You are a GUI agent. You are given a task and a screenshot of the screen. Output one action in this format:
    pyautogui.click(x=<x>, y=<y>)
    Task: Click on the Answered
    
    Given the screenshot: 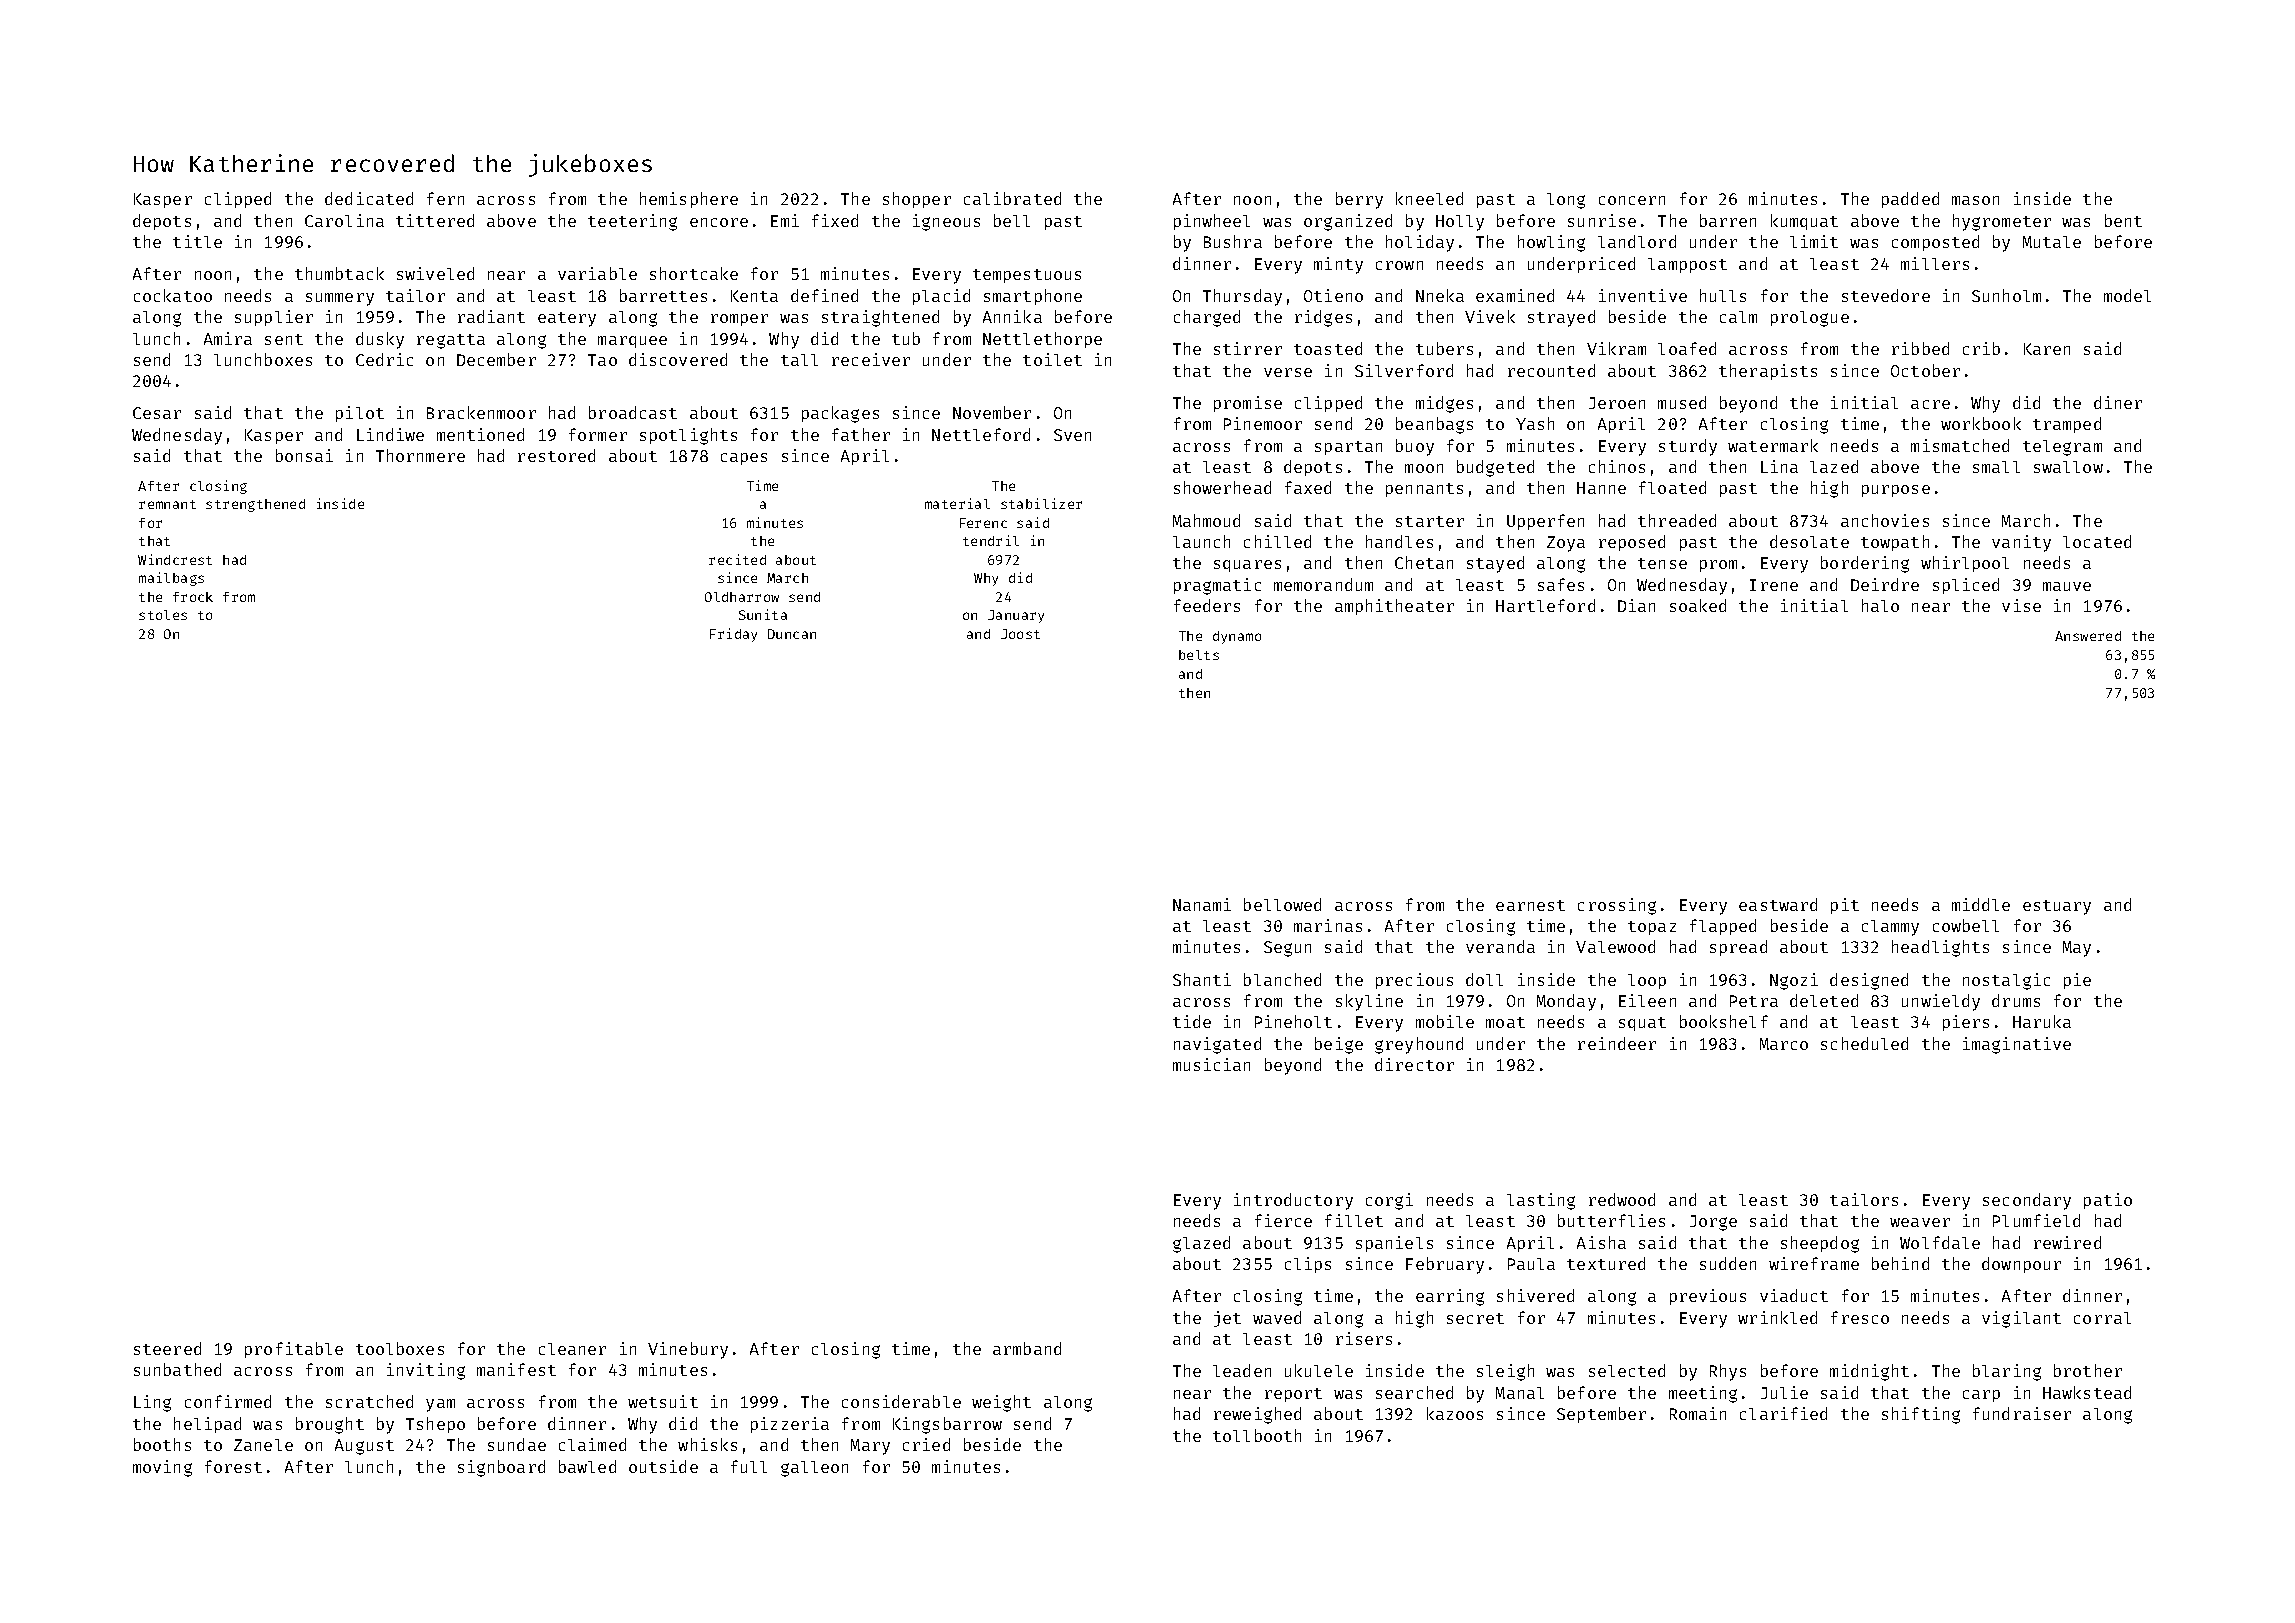 What is the action you would take?
    pyautogui.click(x=2088, y=636)
